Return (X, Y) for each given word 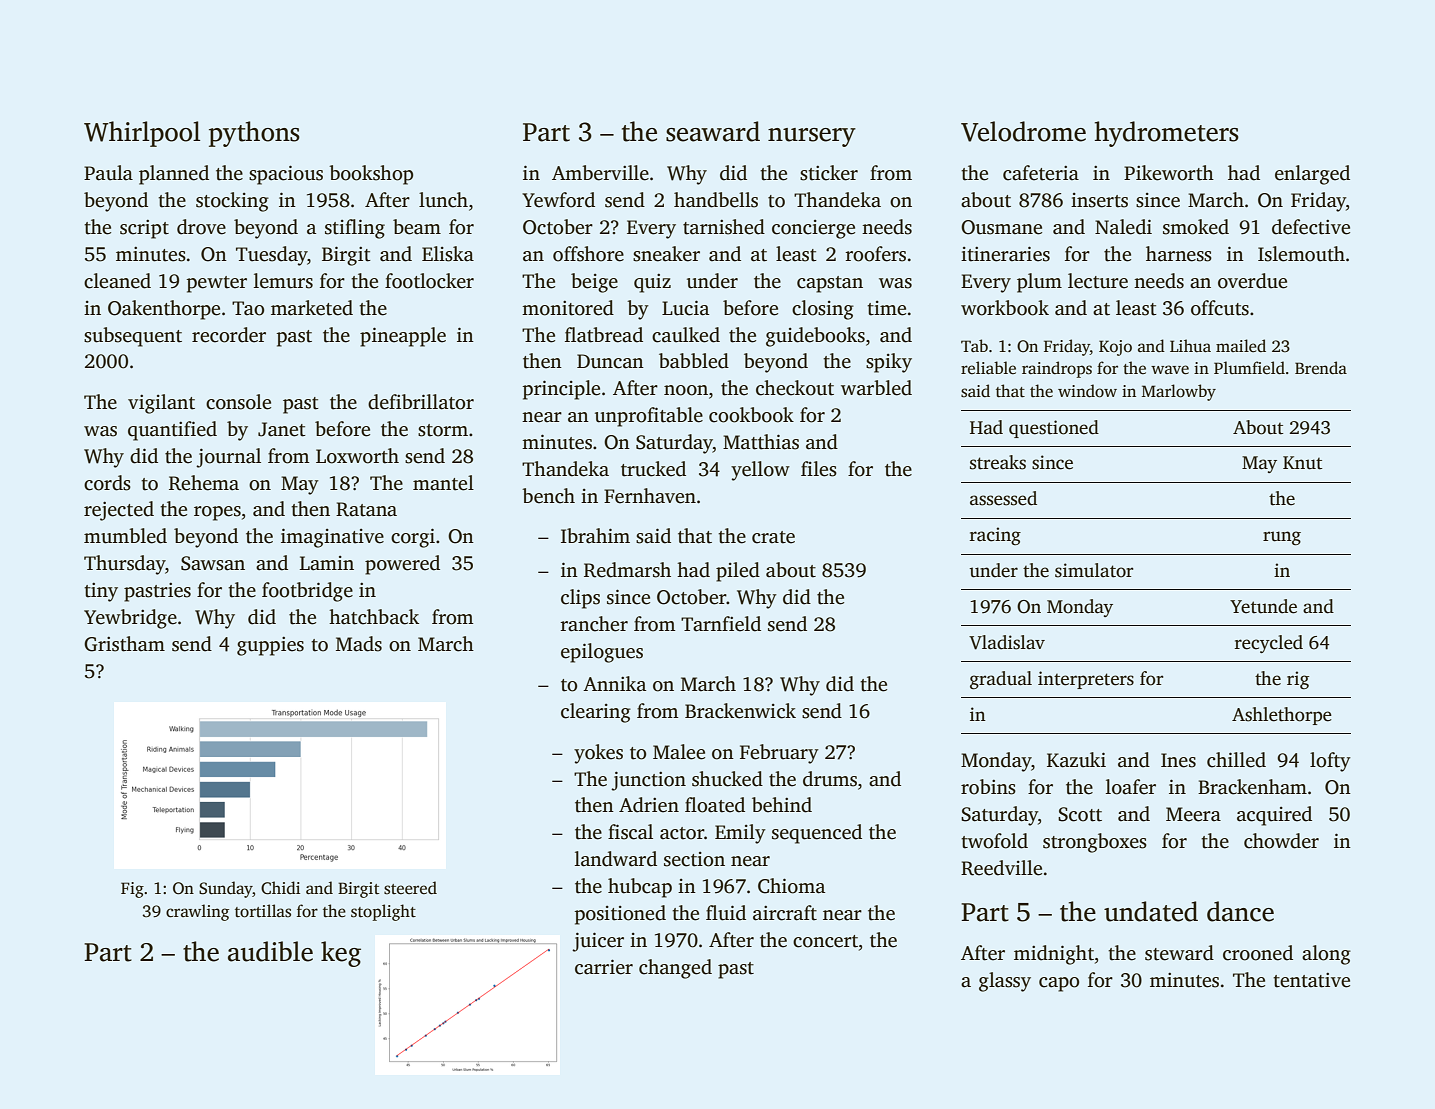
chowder (1281, 841)
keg (341, 954)
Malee (679, 752)
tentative (1311, 980)
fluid (726, 913)
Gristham (124, 644)
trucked (653, 469)
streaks (998, 462)
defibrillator (421, 402)
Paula (108, 173)
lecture (1098, 281)
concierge (813, 229)
